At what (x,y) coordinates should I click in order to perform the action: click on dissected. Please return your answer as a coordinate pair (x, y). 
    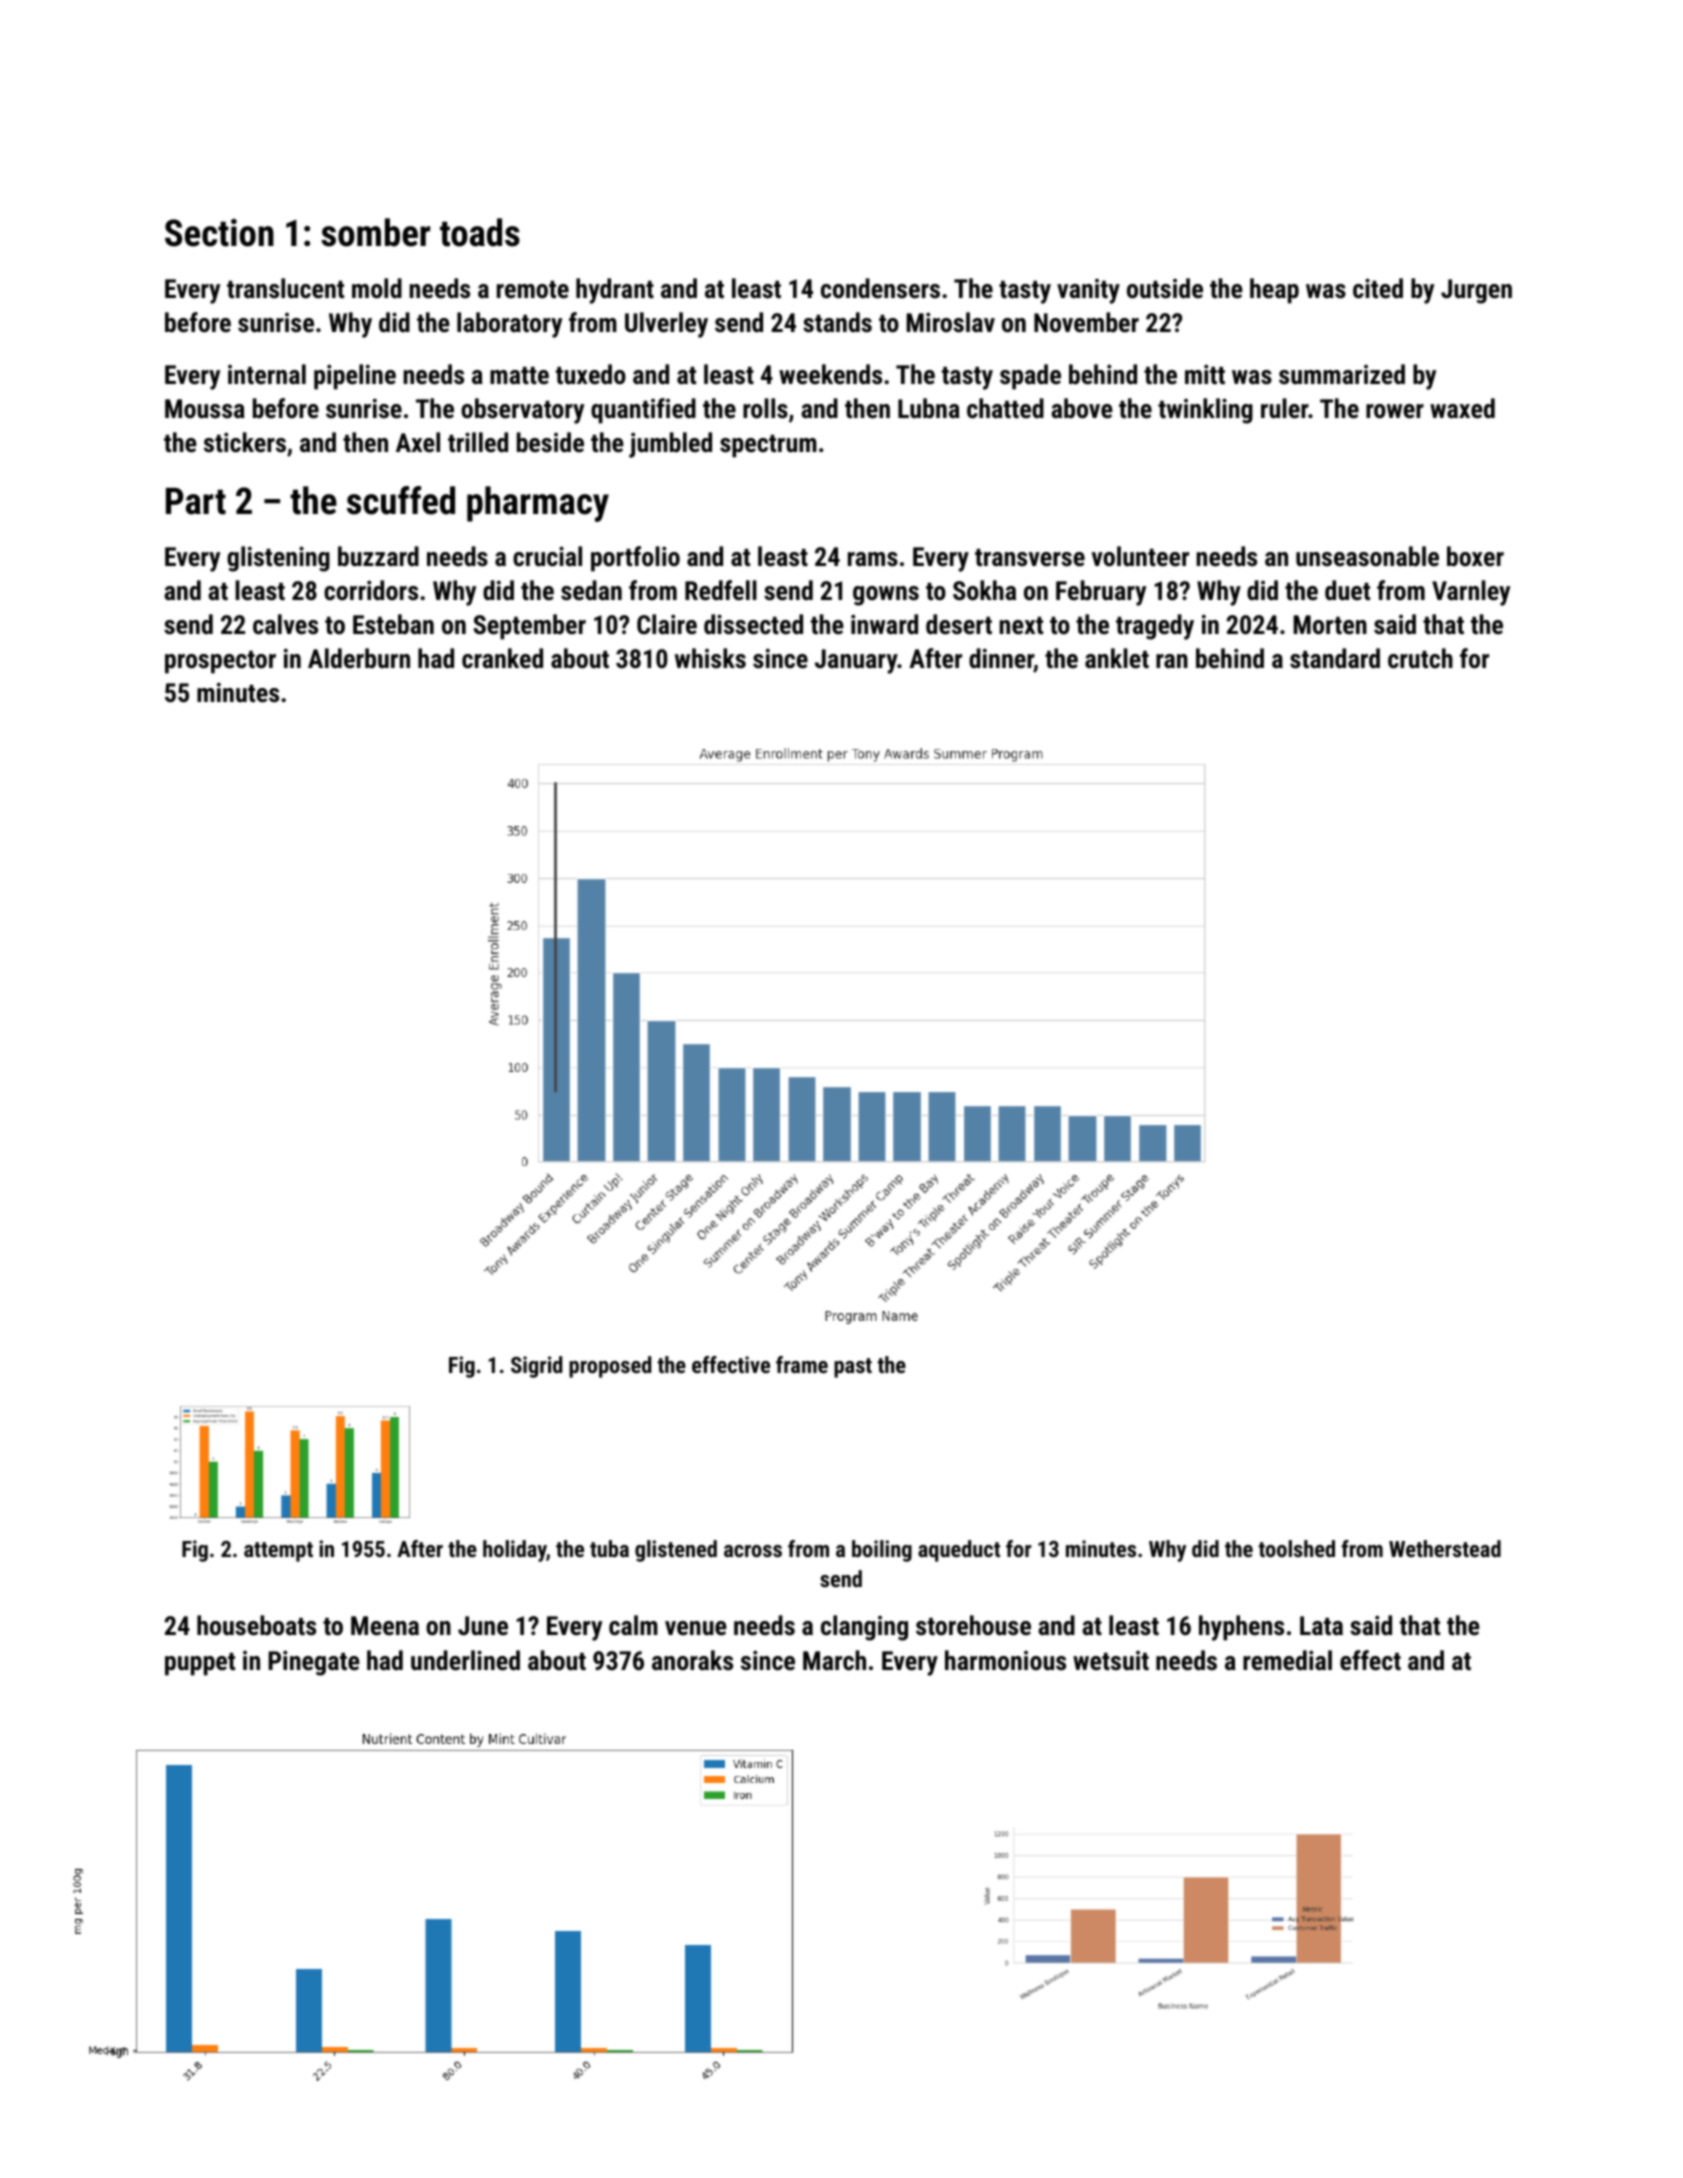
    Looking at the image, I should click on (753, 624).
